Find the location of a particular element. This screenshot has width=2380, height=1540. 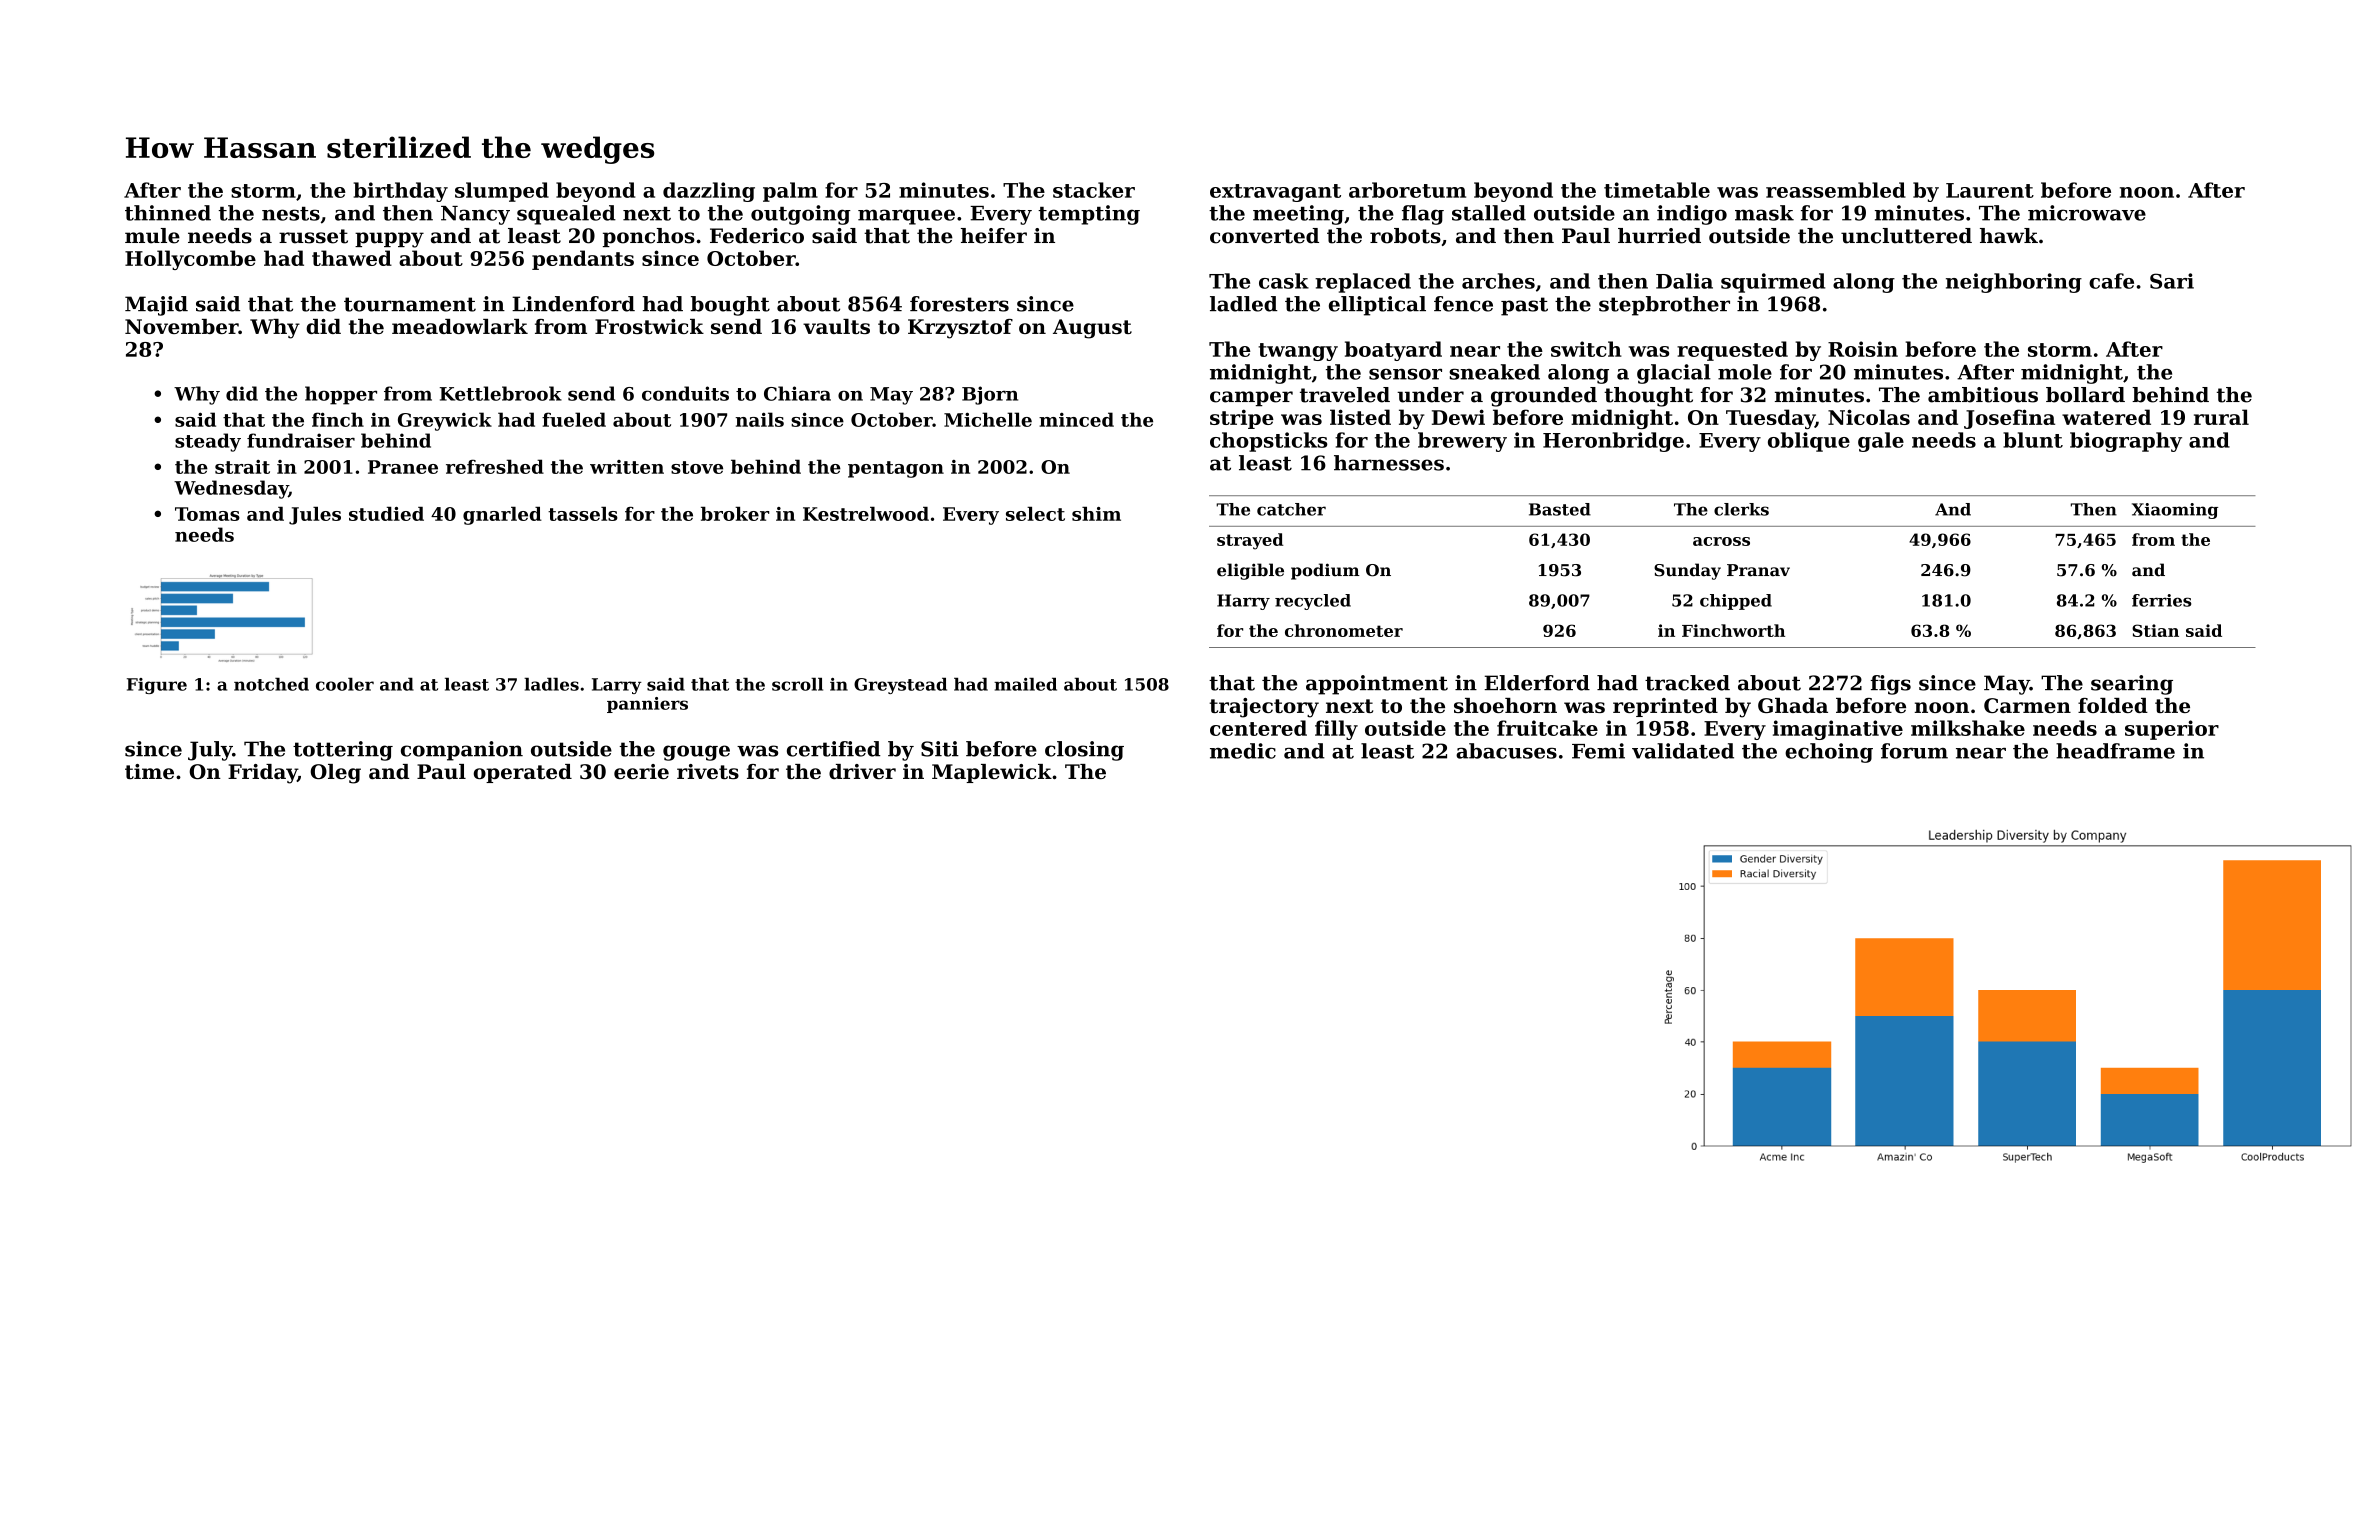

birthday is located at coordinates (401, 192).
